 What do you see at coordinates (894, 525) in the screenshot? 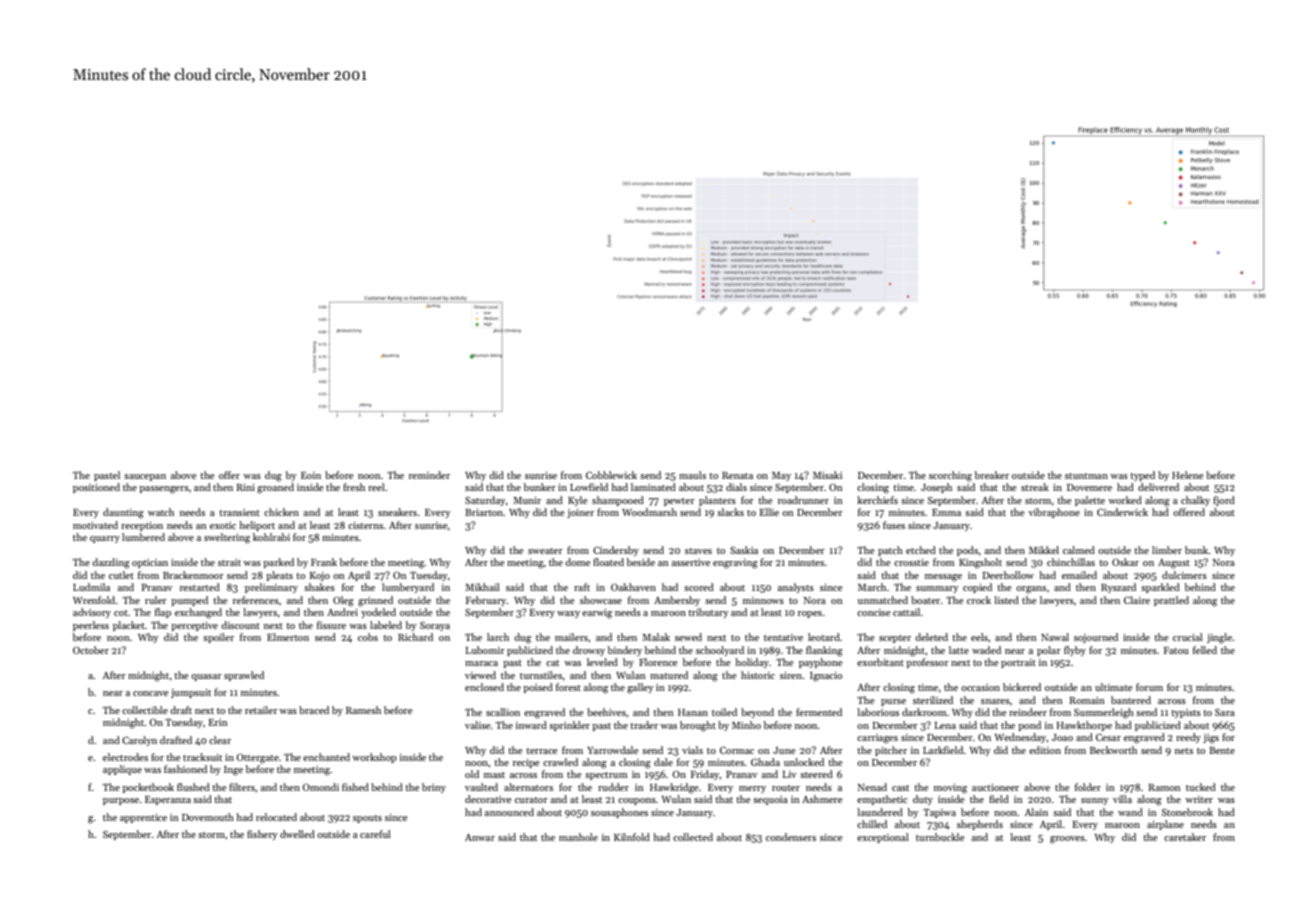
I see `fuses` at bounding box center [894, 525].
